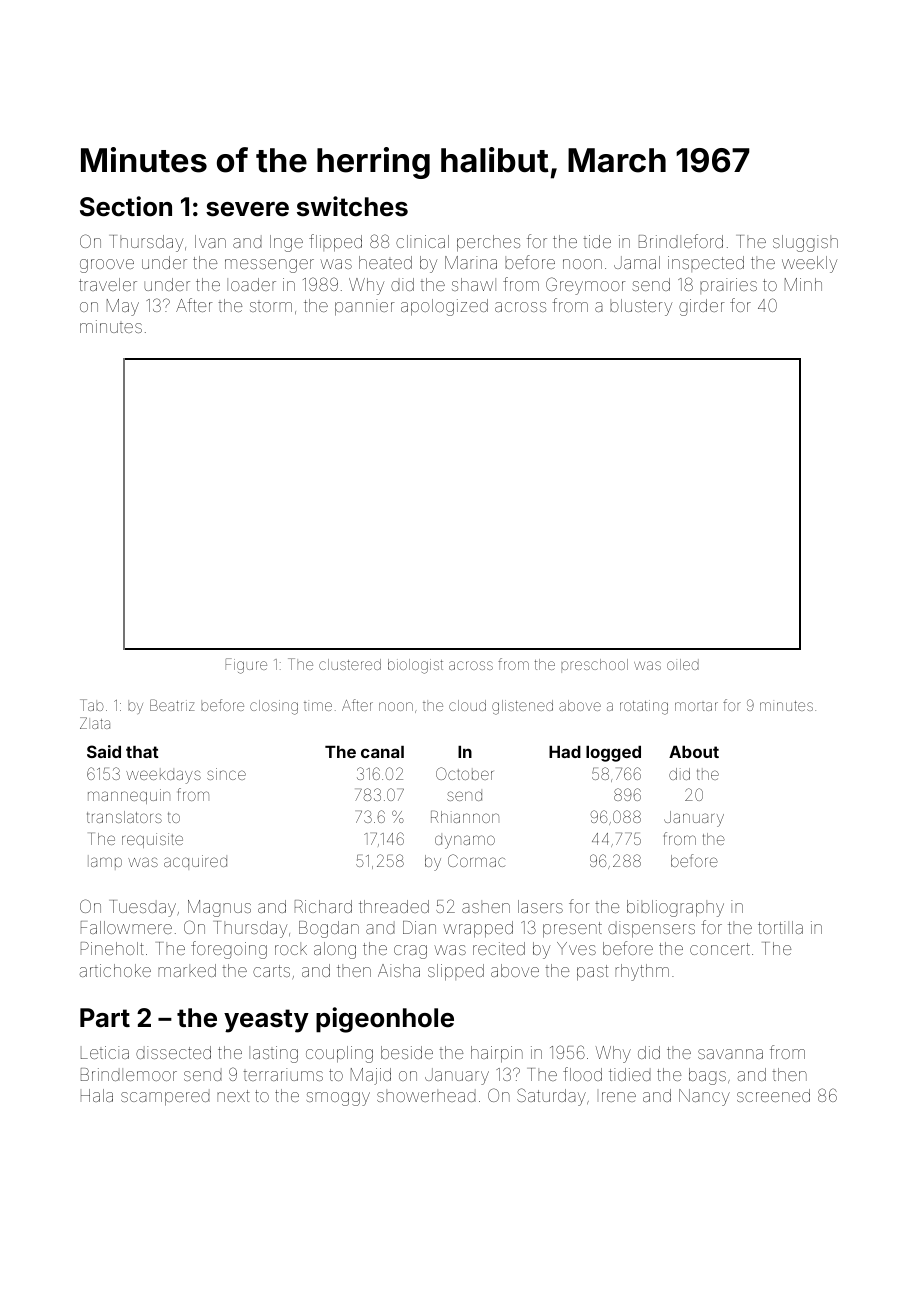  What do you see at coordinates (803, 284) in the screenshot?
I see `Minh` at bounding box center [803, 284].
